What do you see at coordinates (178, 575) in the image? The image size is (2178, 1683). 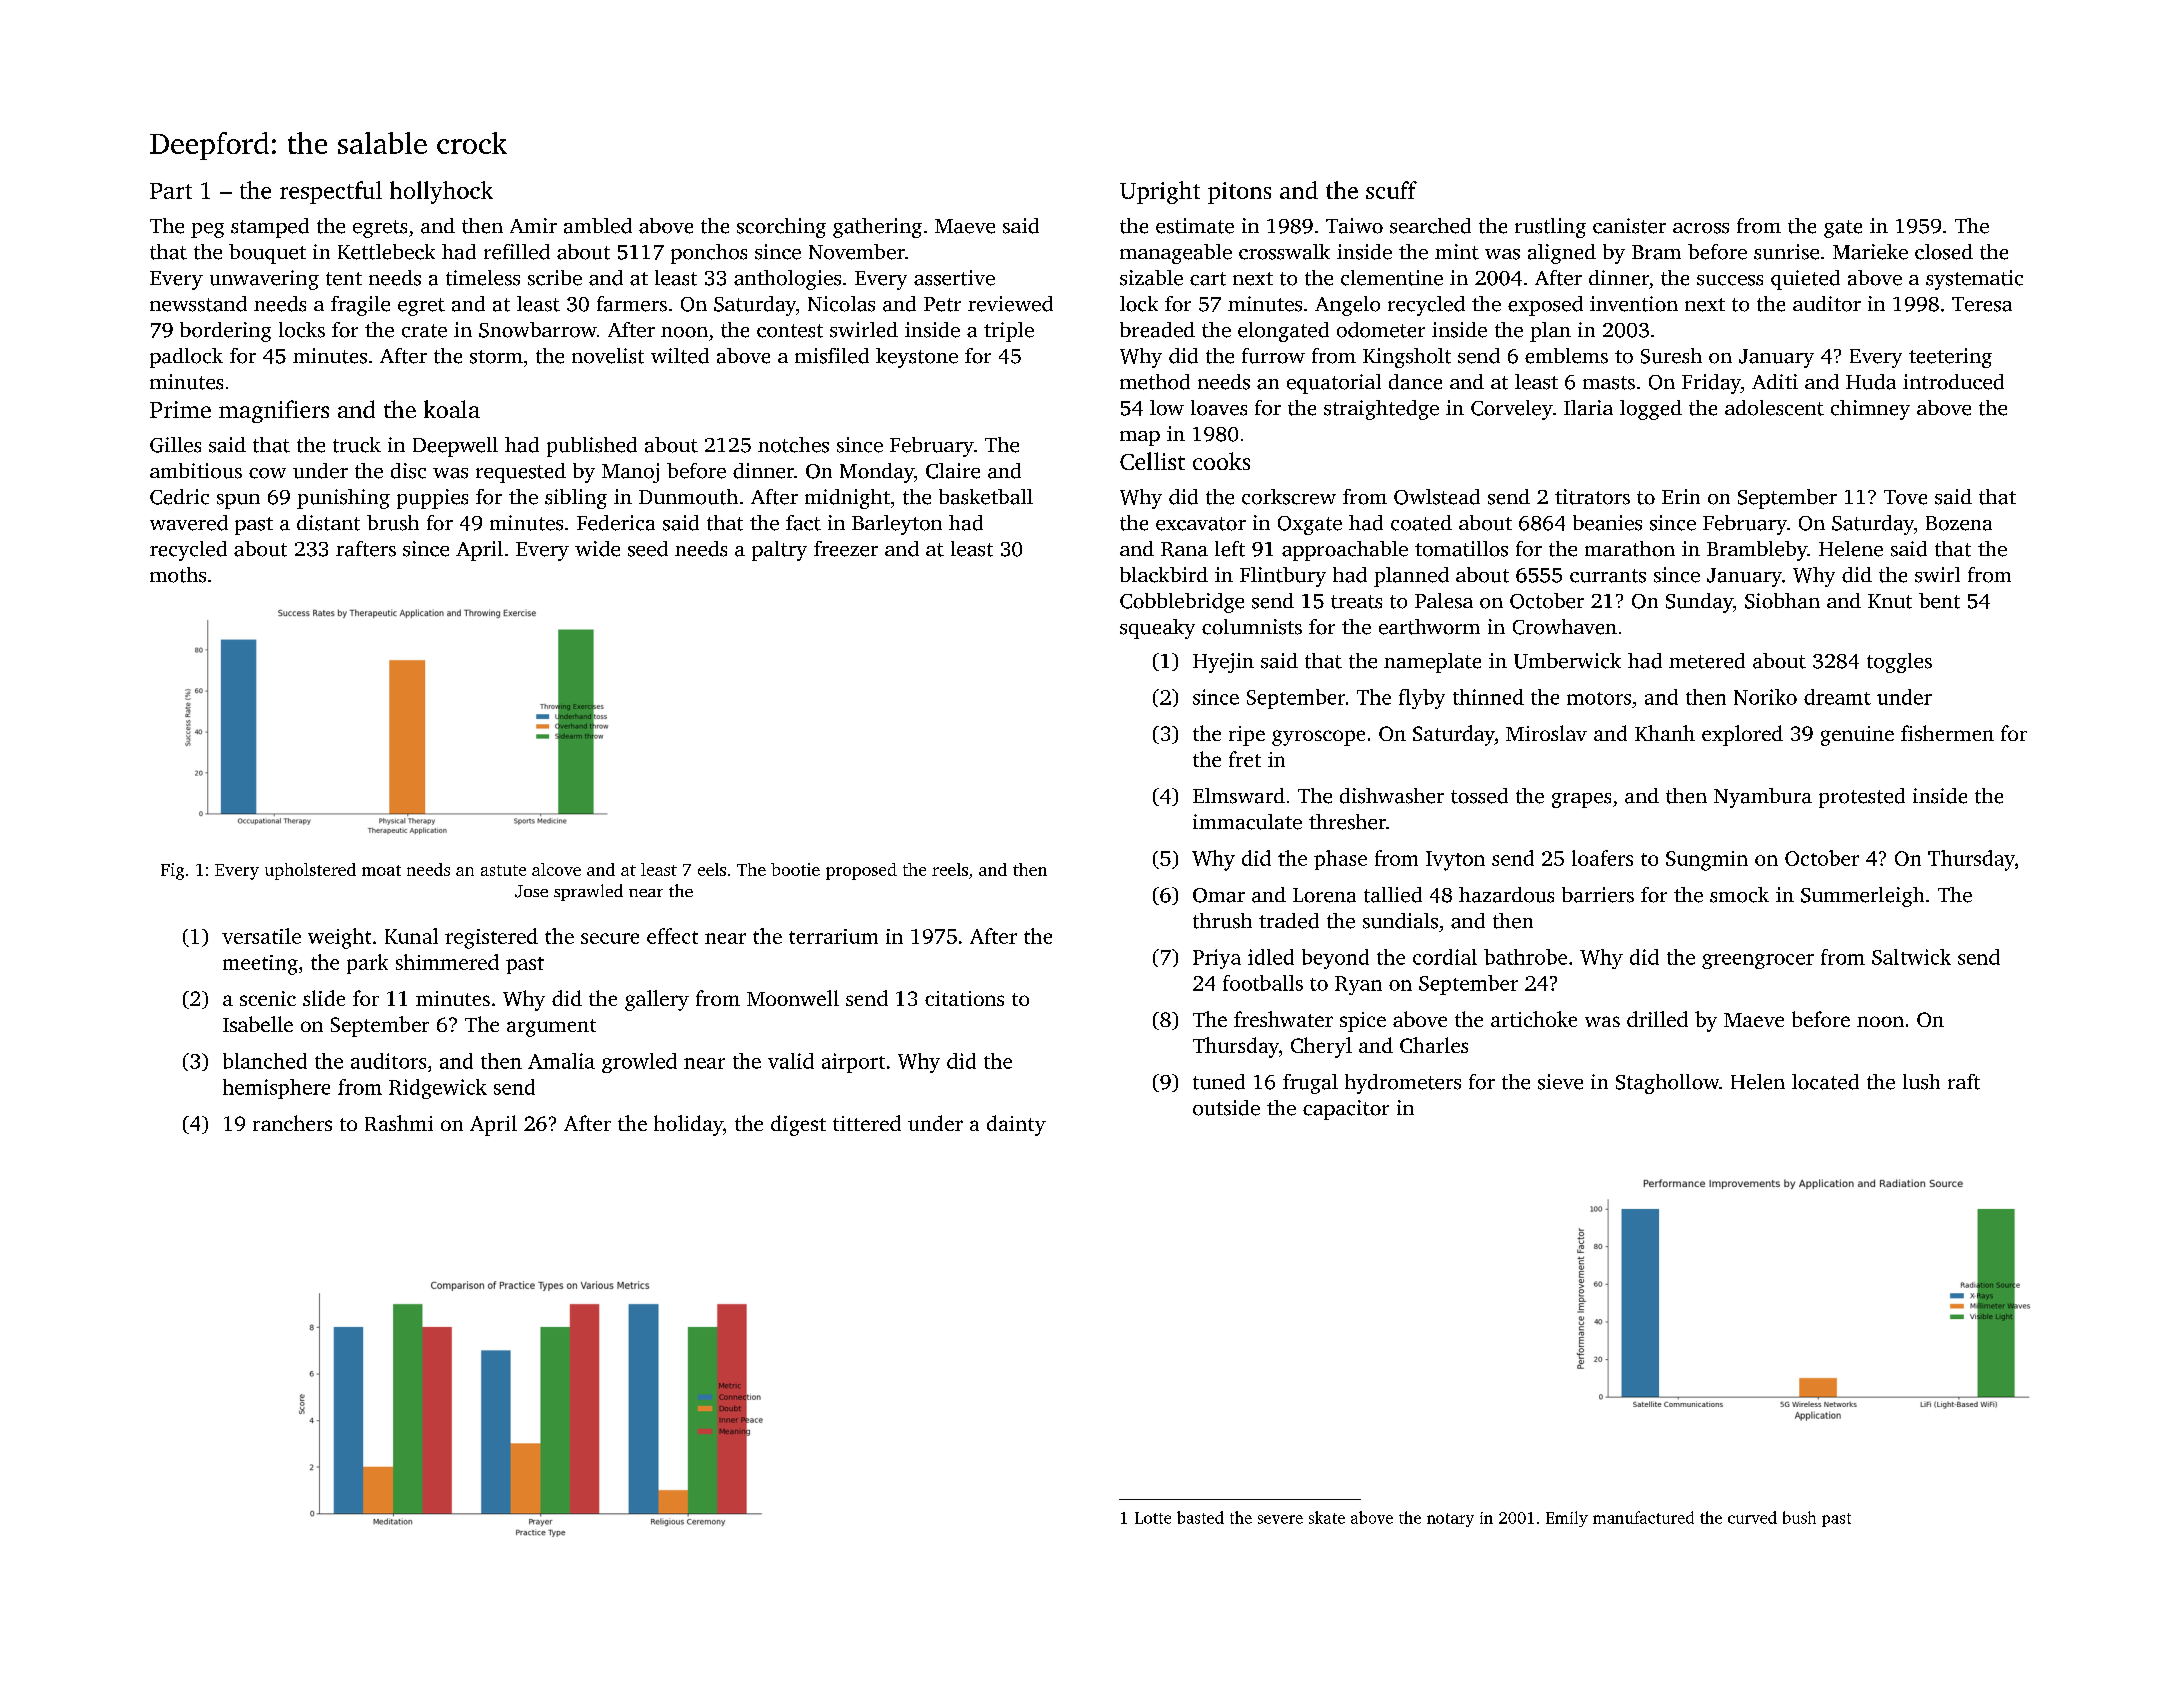 I see `moths` at bounding box center [178, 575].
